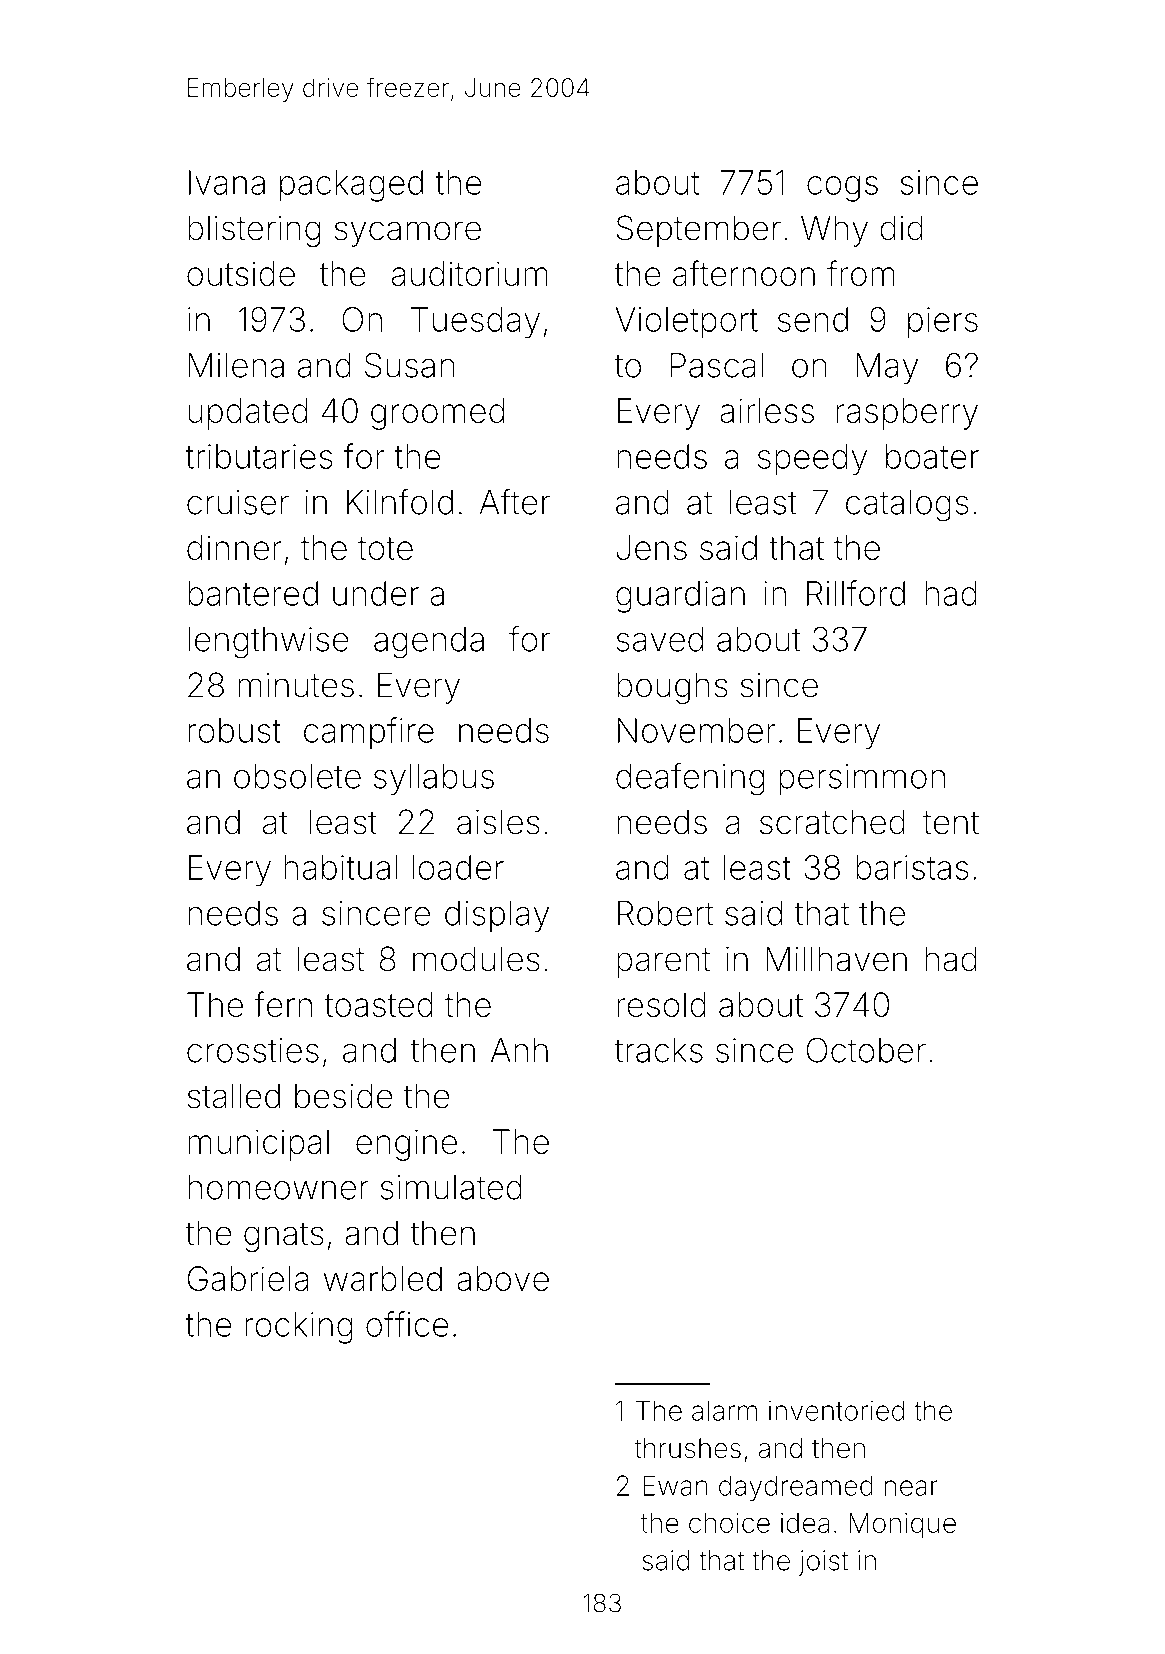 This image has width=1165, height=1654. I want to click on tent, so click(951, 823).
